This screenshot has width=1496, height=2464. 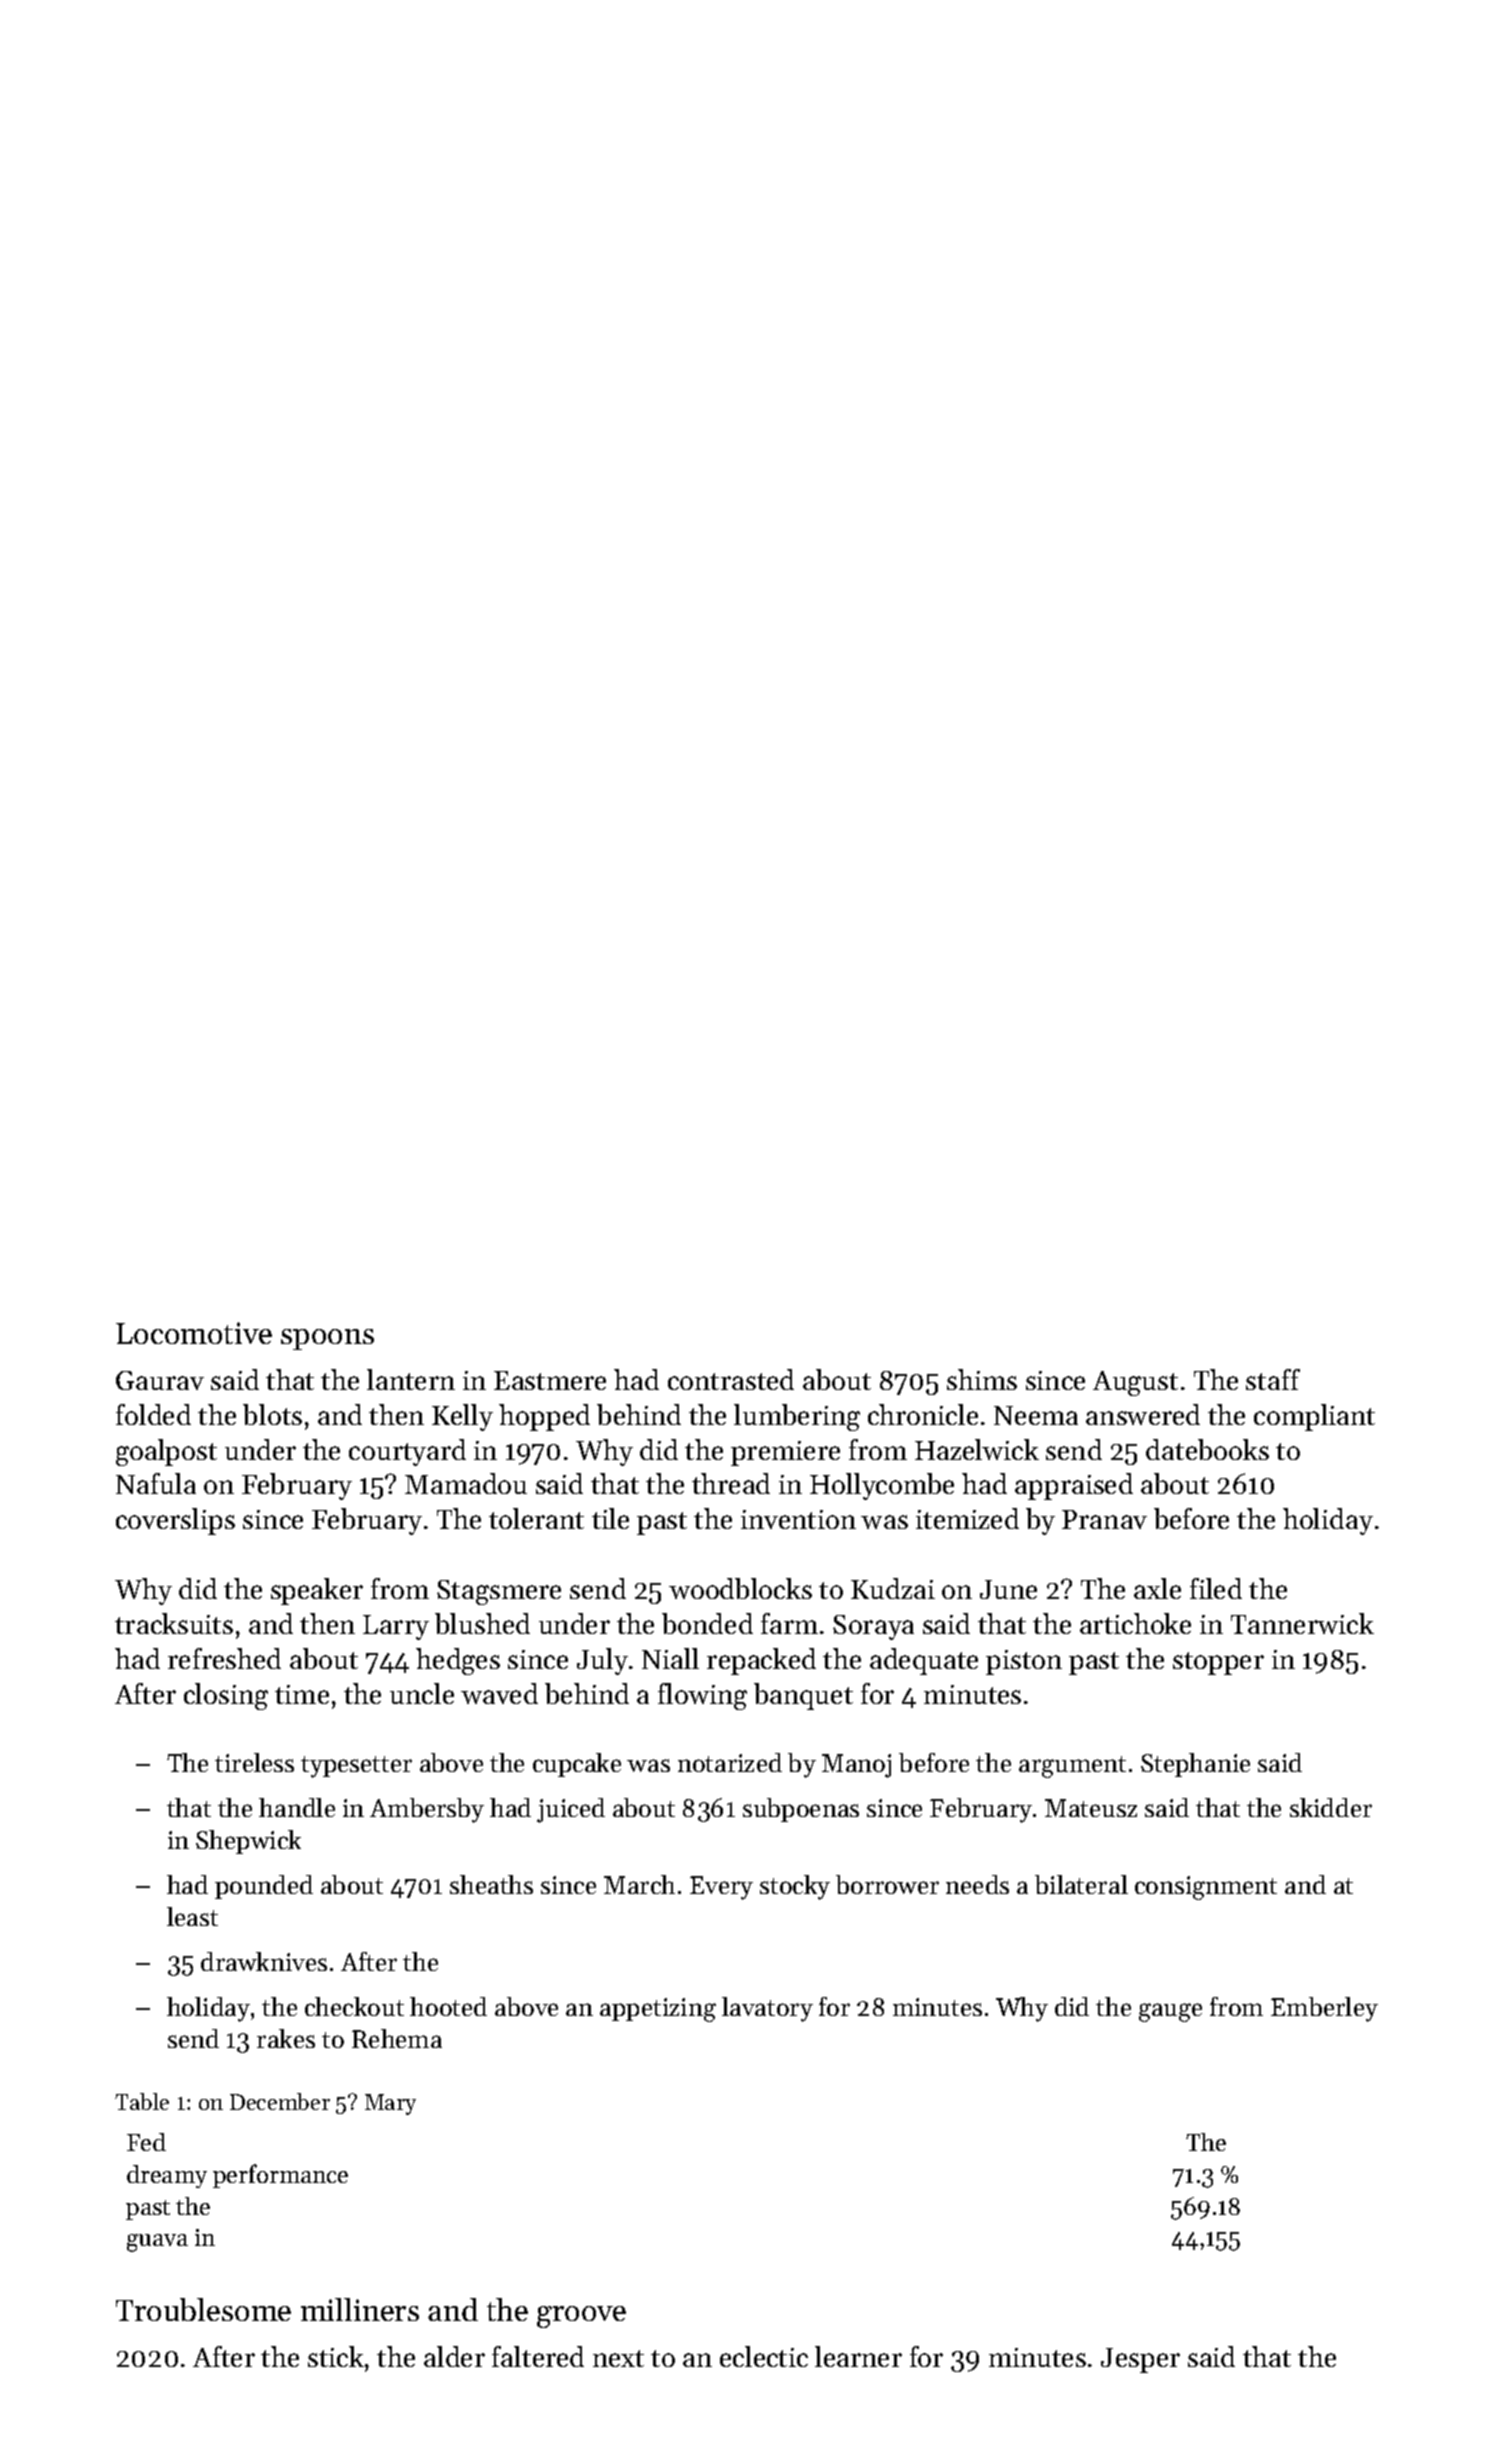 I want to click on August, so click(x=1135, y=1383).
